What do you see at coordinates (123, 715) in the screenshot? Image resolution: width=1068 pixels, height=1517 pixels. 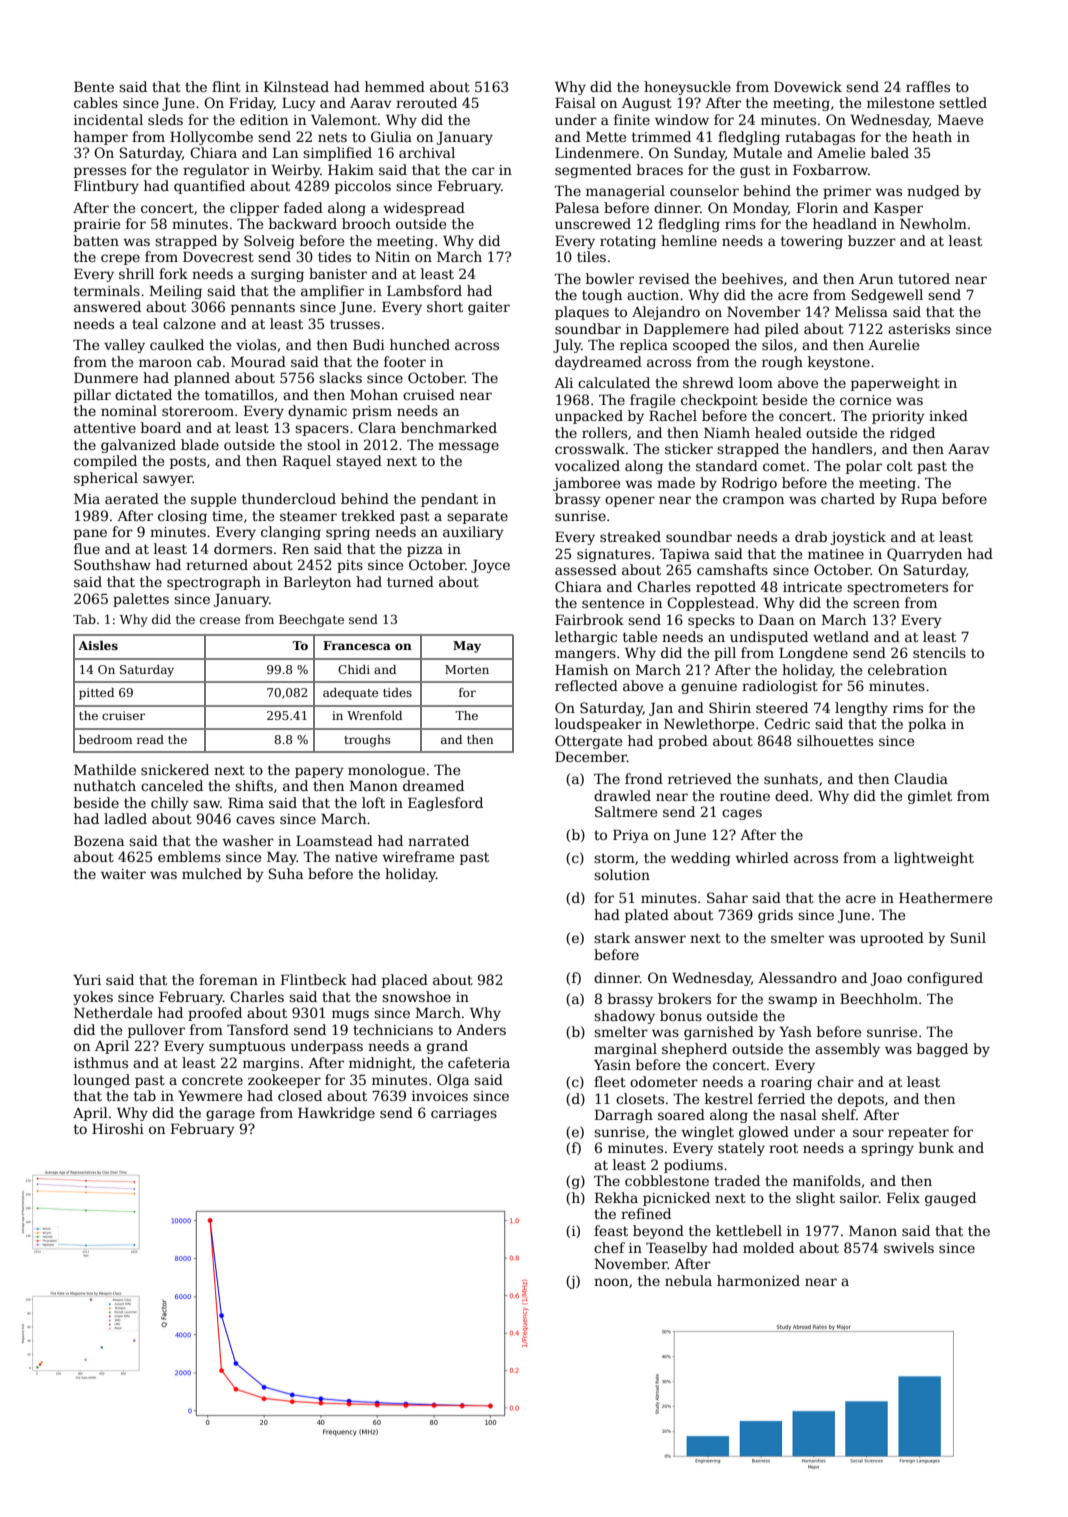 I see `cruiser` at bounding box center [123, 715].
